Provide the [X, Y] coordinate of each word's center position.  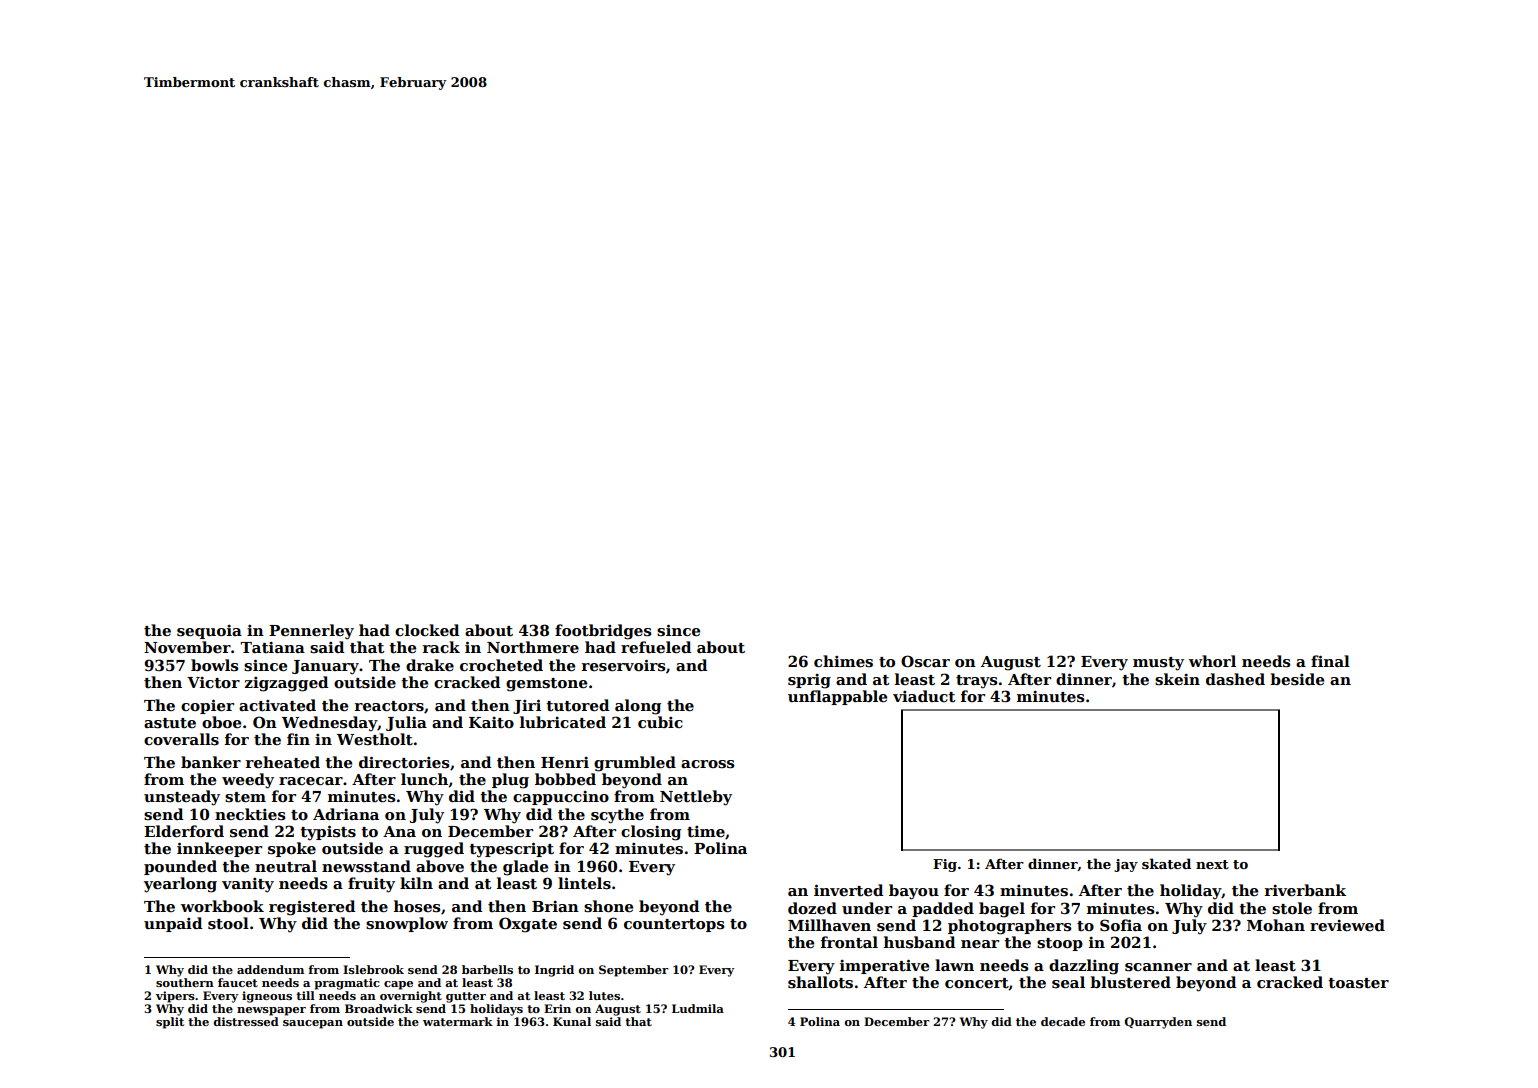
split [170, 1023]
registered [312, 908]
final [1330, 661]
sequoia [209, 632]
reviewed [1347, 925]
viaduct [924, 696]
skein [1177, 679]
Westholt [375, 739]
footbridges [603, 632]
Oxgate [528, 925]
